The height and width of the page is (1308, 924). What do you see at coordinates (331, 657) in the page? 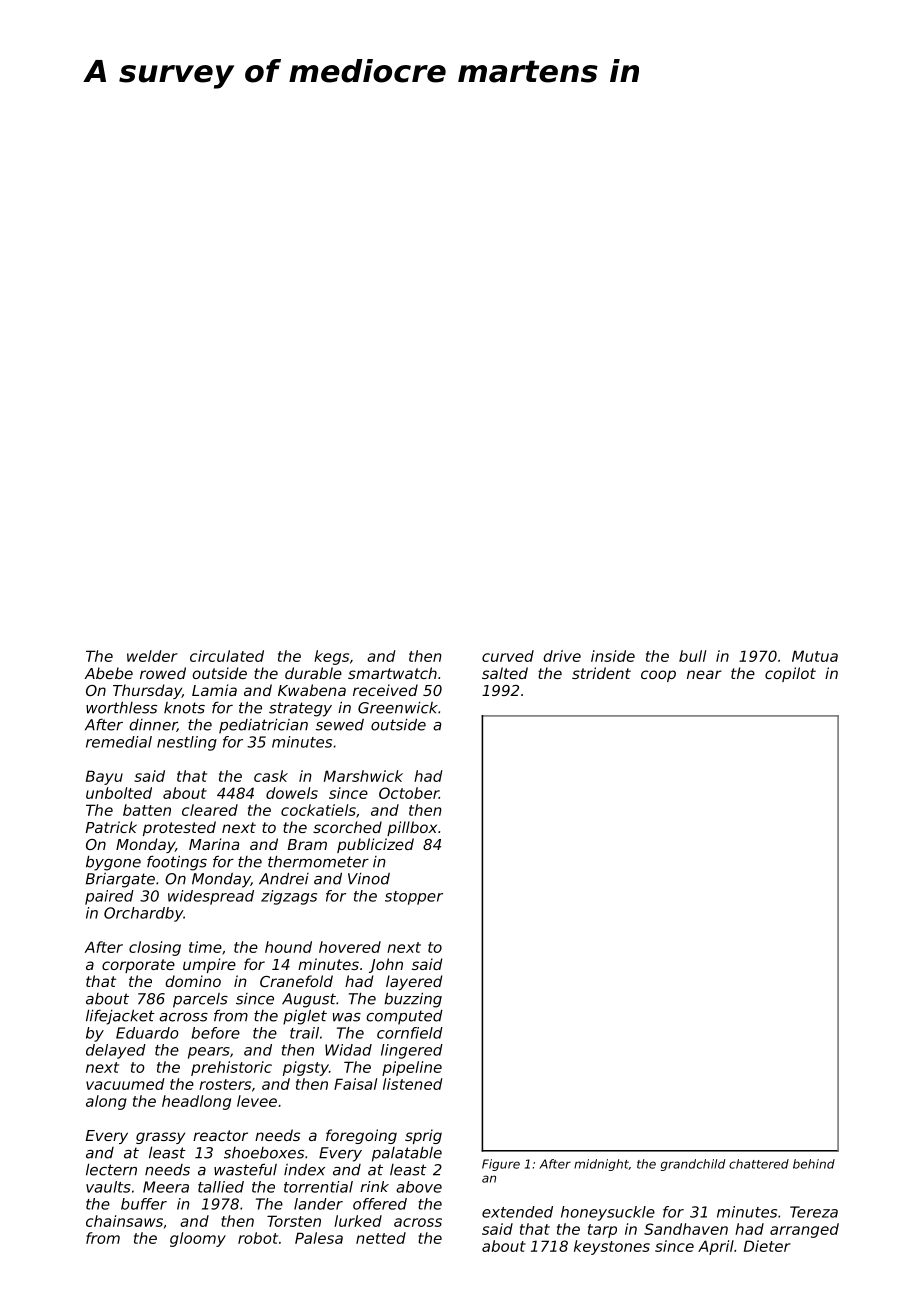
I see `kegs` at bounding box center [331, 657].
